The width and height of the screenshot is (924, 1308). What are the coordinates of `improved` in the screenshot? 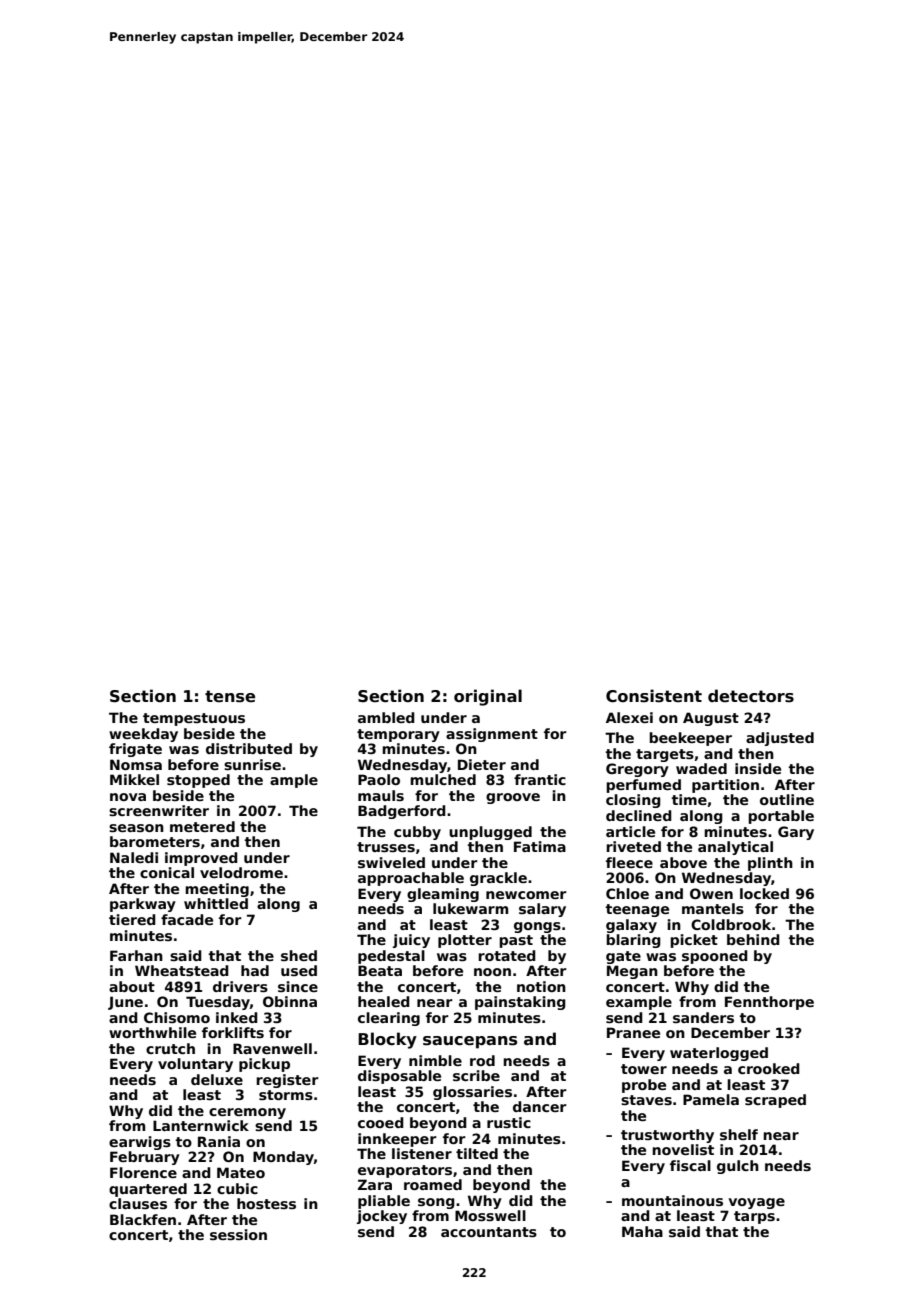 It's located at (201, 859).
